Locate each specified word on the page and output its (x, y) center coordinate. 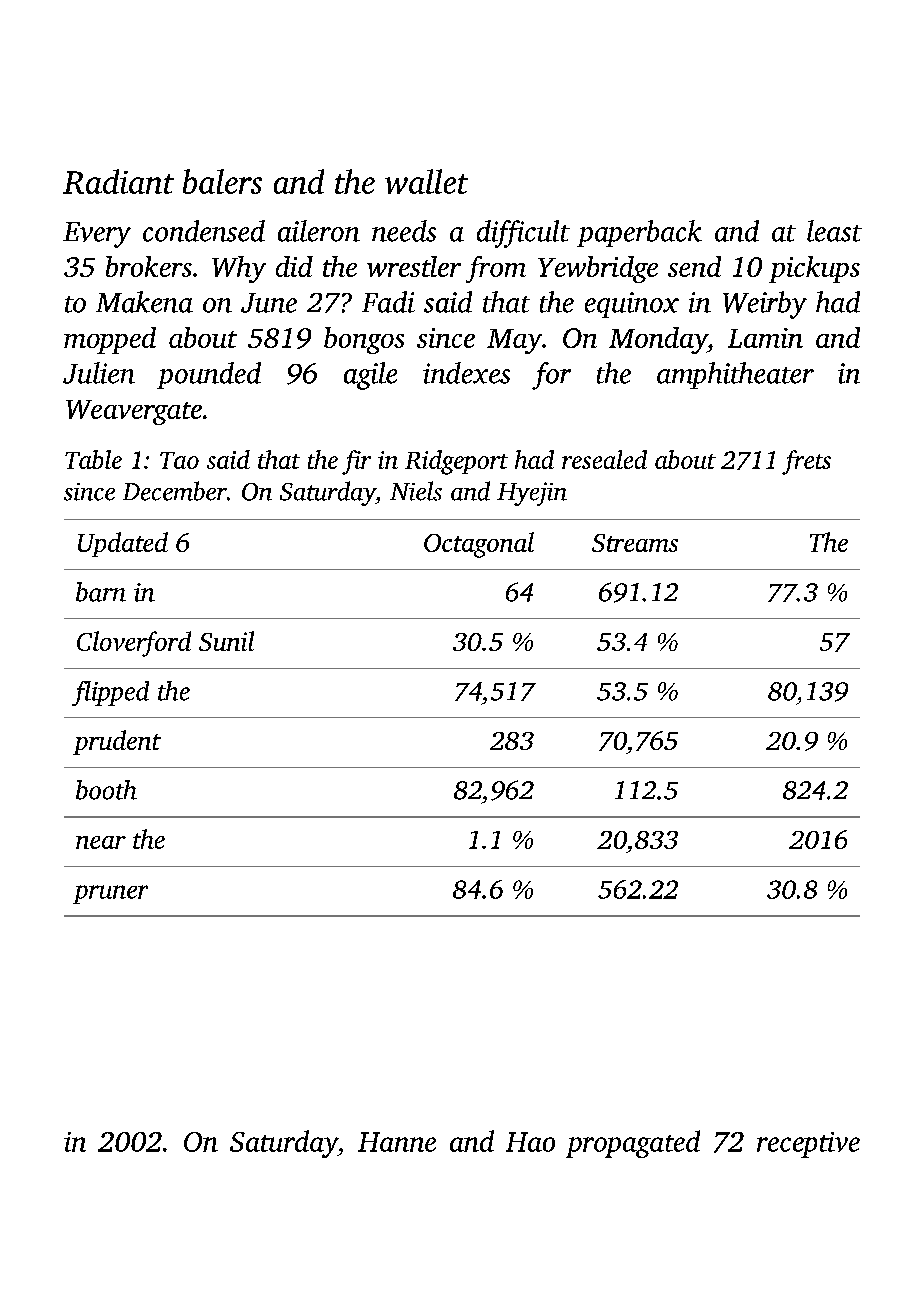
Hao (530, 1142)
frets (806, 462)
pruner (110, 894)
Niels (416, 491)
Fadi (388, 302)
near (101, 842)
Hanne (397, 1142)
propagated (633, 1144)
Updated (123, 544)
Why (239, 269)
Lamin (765, 338)
